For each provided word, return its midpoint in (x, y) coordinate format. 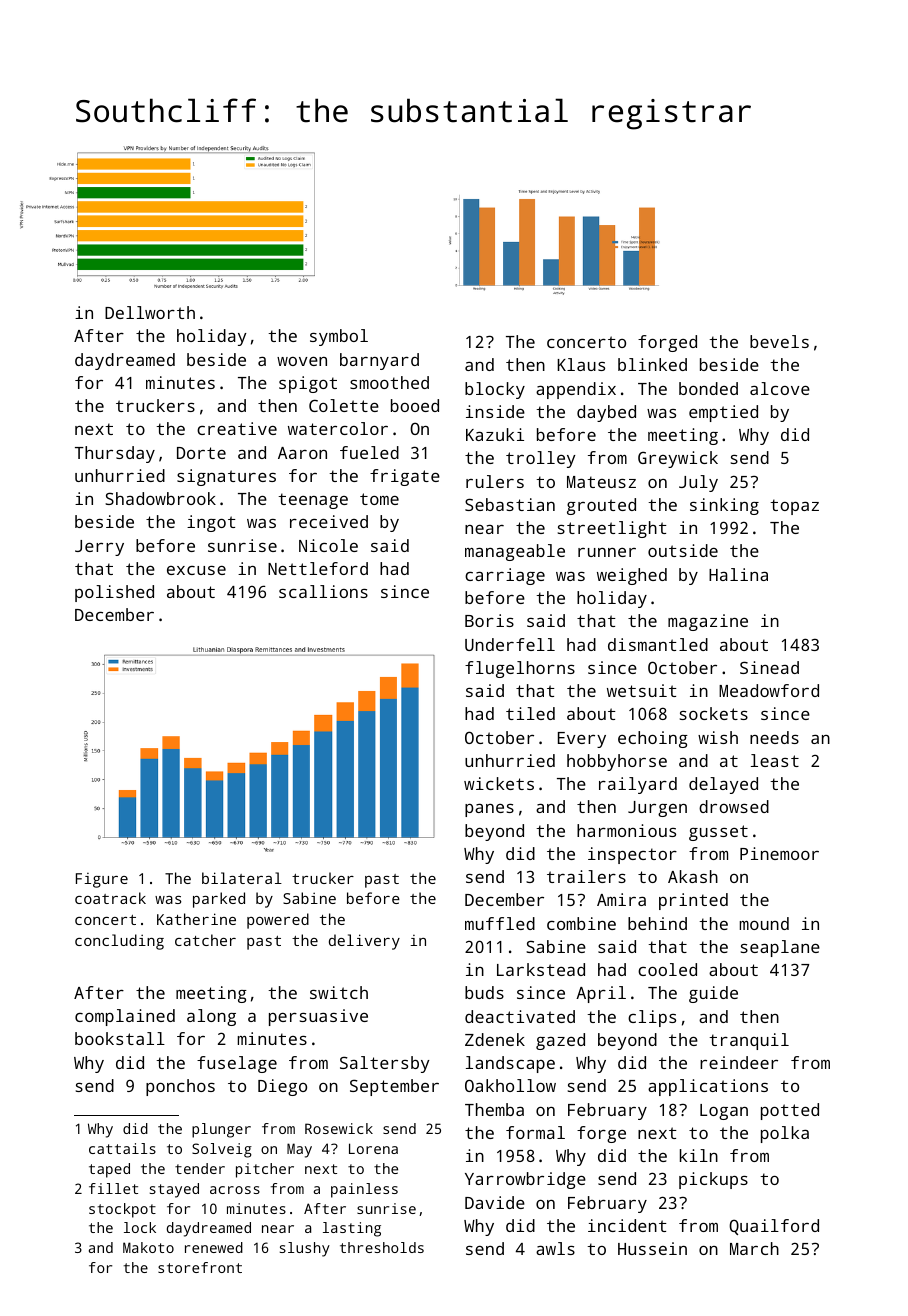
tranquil (749, 1041)
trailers (586, 876)
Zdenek (495, 1039)
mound (764, 923)
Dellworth (150, 312)
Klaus (581, 364)
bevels (779, 341)
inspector (632, 855)
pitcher (265, 1170)
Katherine (196, 919)
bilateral (242, 878)
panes (489, 810)
